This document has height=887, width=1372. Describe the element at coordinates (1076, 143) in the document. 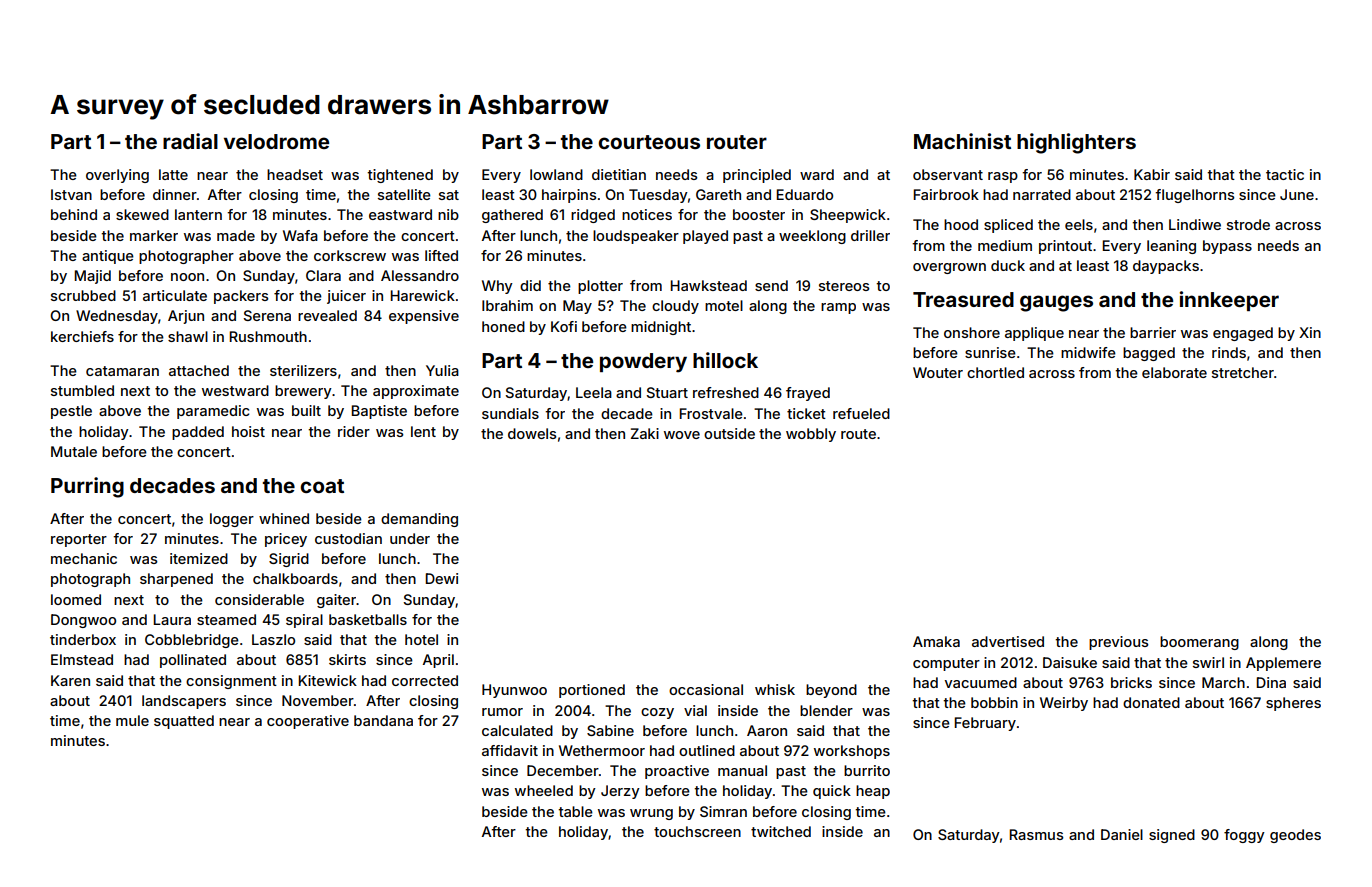

I see `highlighters` at that location.
